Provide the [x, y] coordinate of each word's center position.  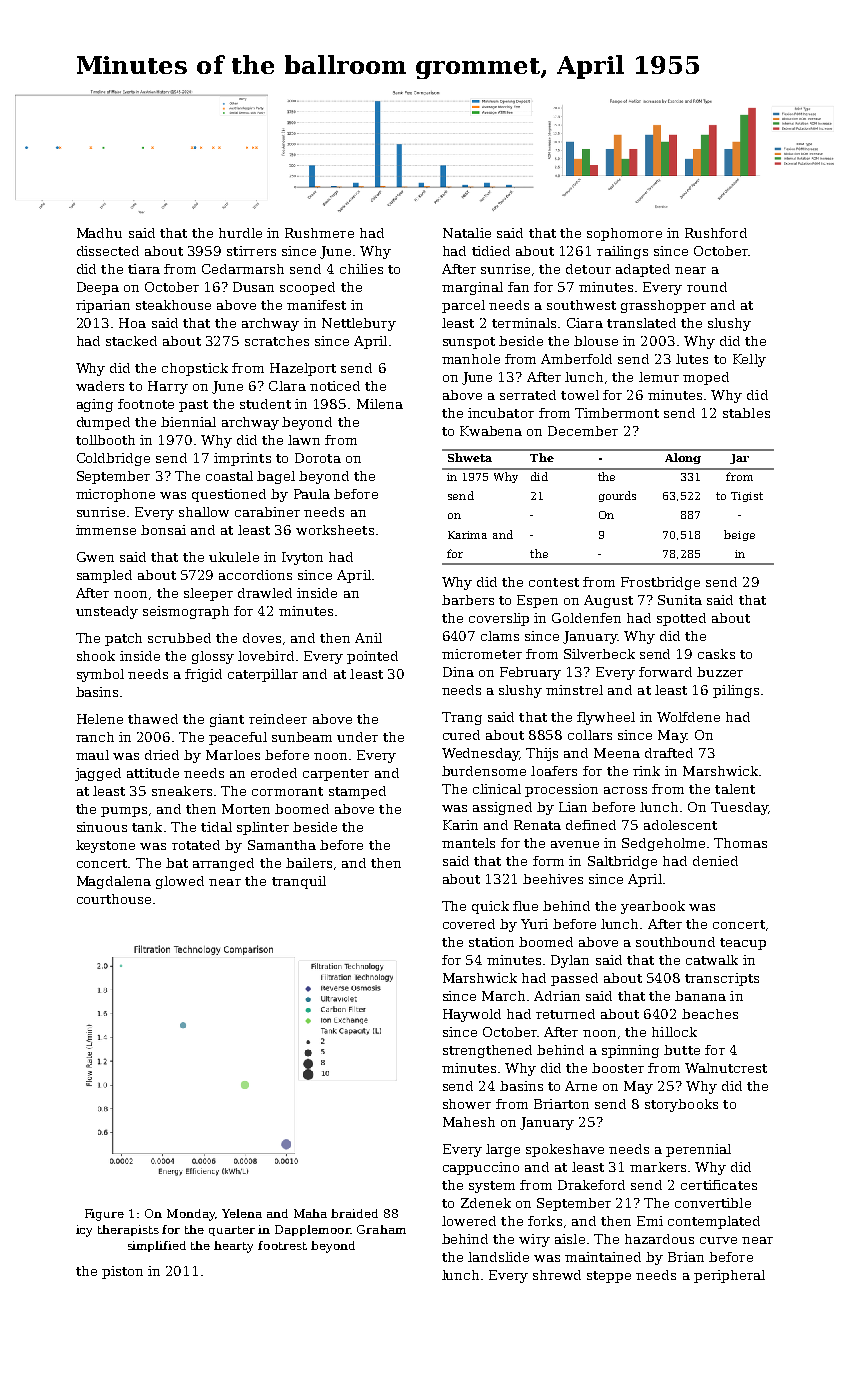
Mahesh [469, 1122]
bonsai [163, 530]
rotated [196, 845]
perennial [698, 1150]
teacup [743, 944]
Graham [381, 1229]
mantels [468, 843]
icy [84, 1231]
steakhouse [173, 305]
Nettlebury [359, 324]
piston [122, 1272]
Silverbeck [599, 654]
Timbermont [617, 413]
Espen [537, 601]
